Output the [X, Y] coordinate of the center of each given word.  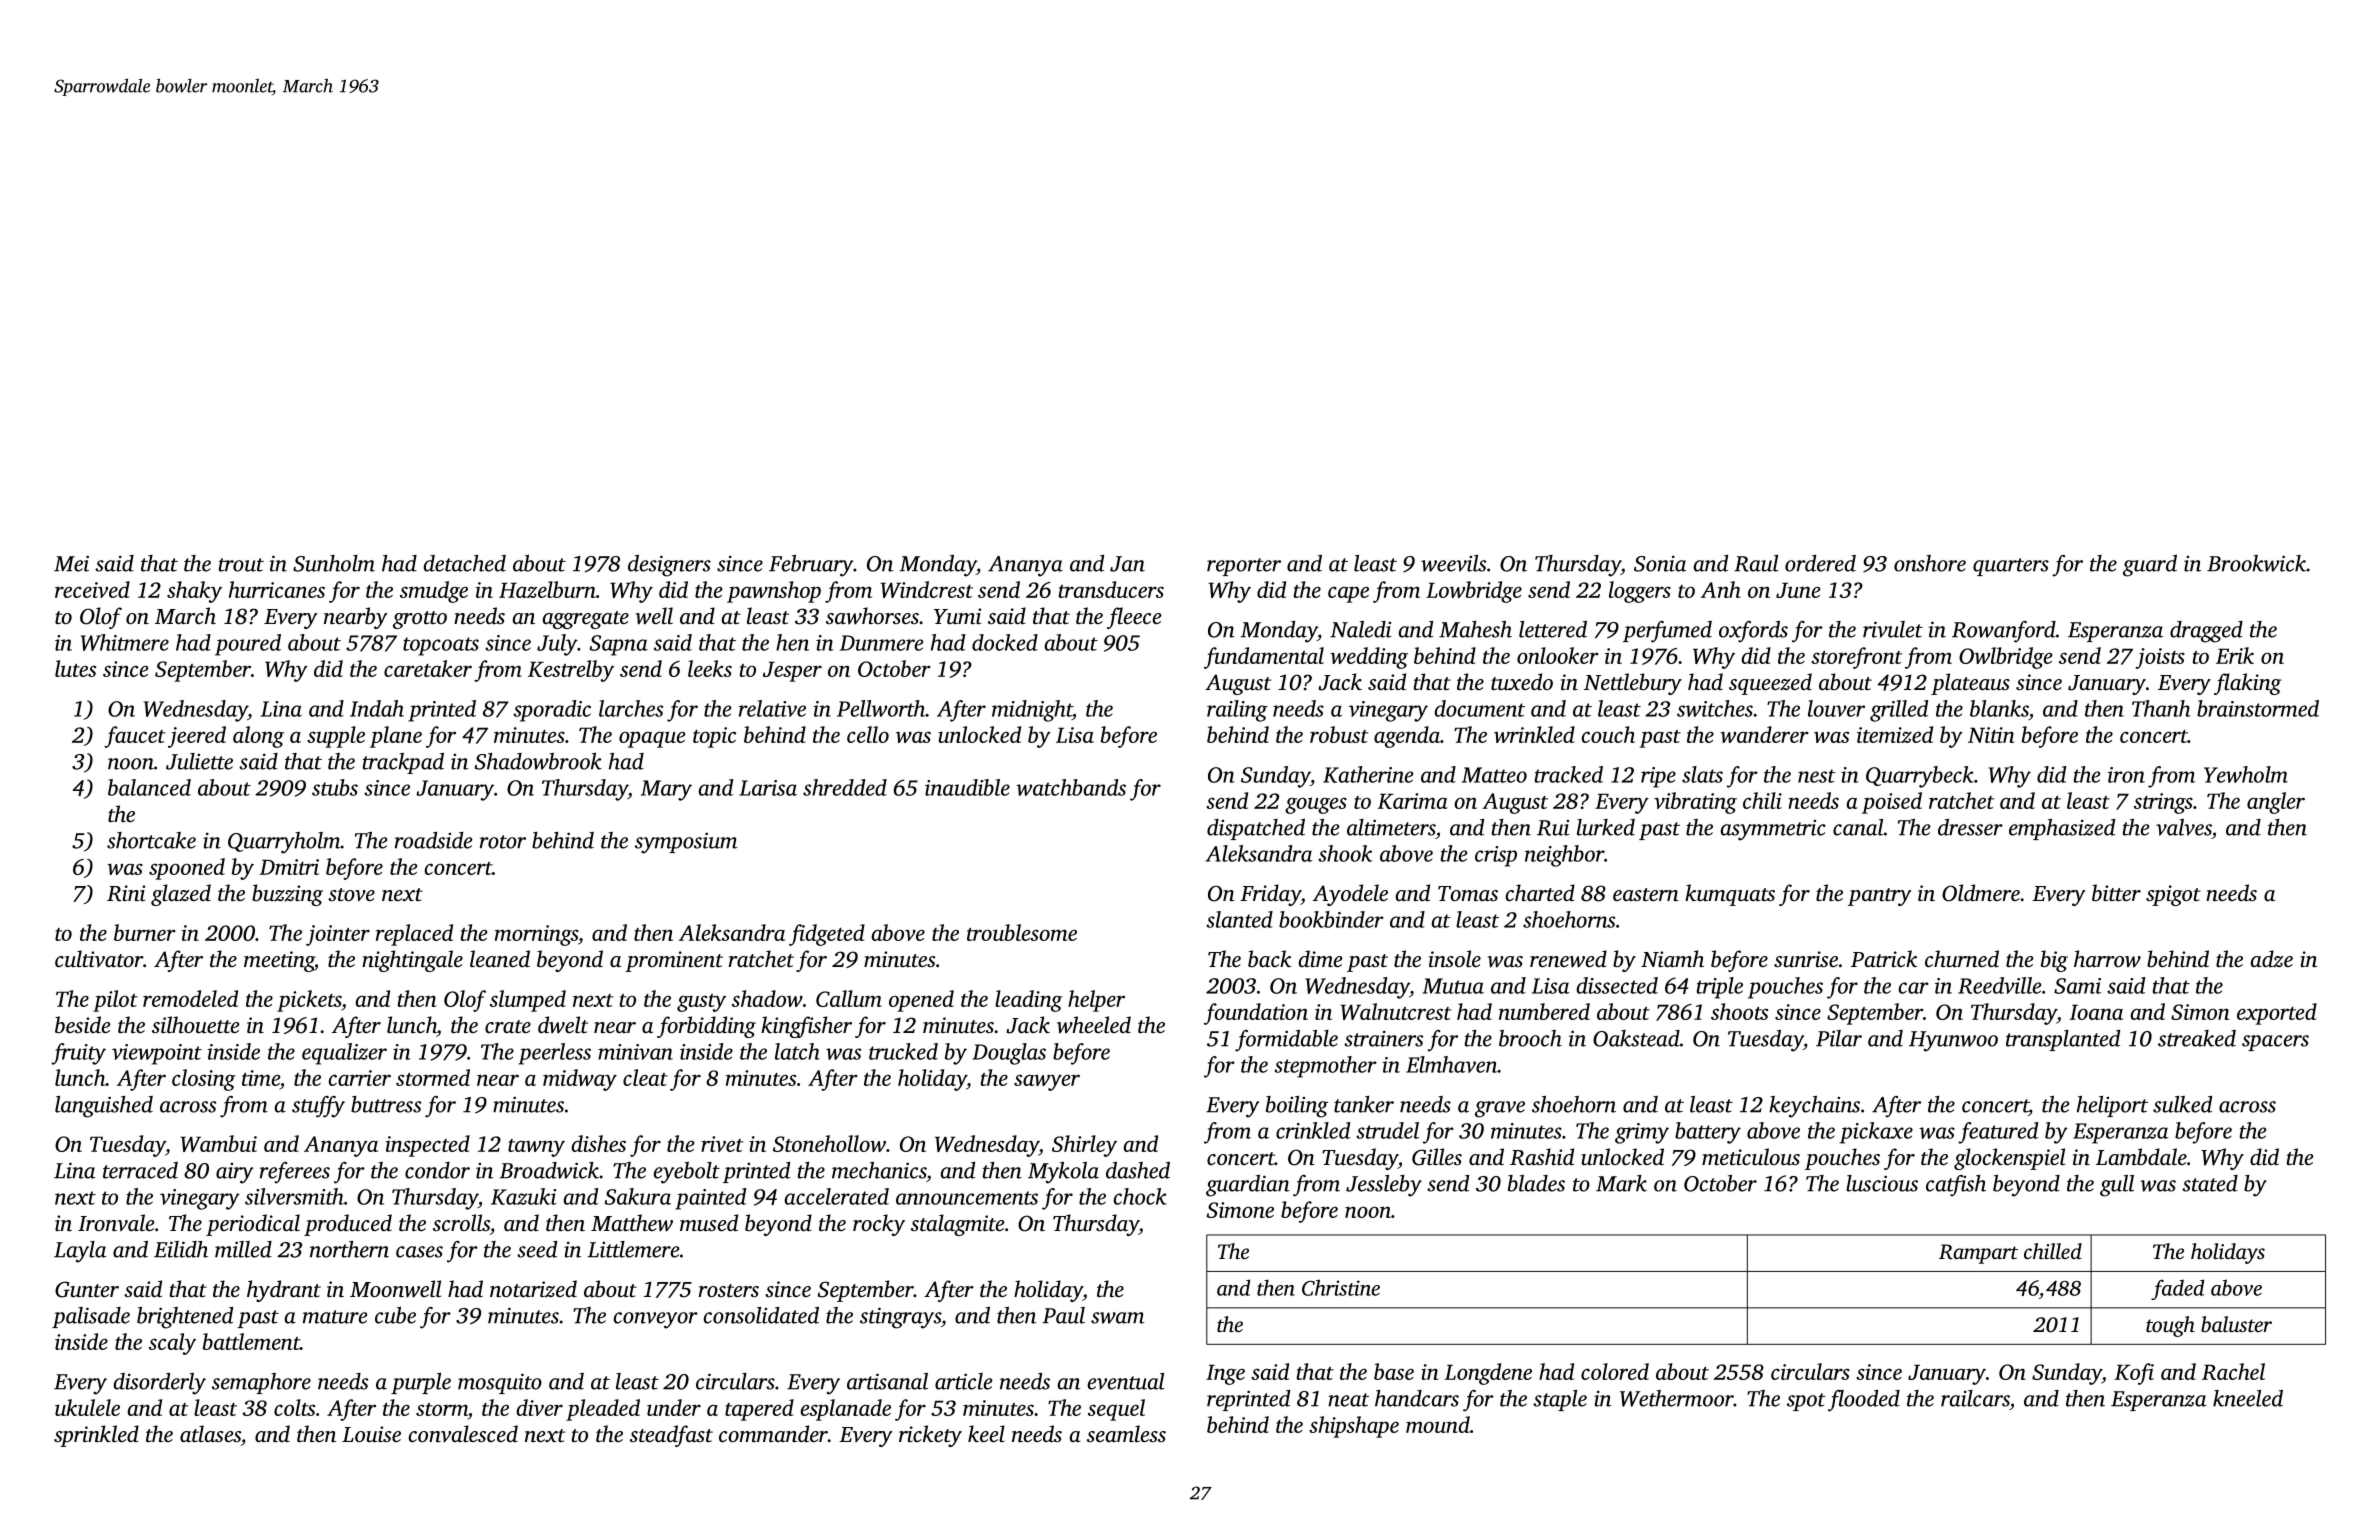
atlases [210, 1433]
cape [1348, 594]
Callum [849, 998]
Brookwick [2256, 563]
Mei [71, 563]
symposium [686, 843]
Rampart [1978, 1254]
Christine [1341, 1287]
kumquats [1730, 895]
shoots [1739, 1011]
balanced [149, 787]
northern [349, 1249]
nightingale [412, 961]
